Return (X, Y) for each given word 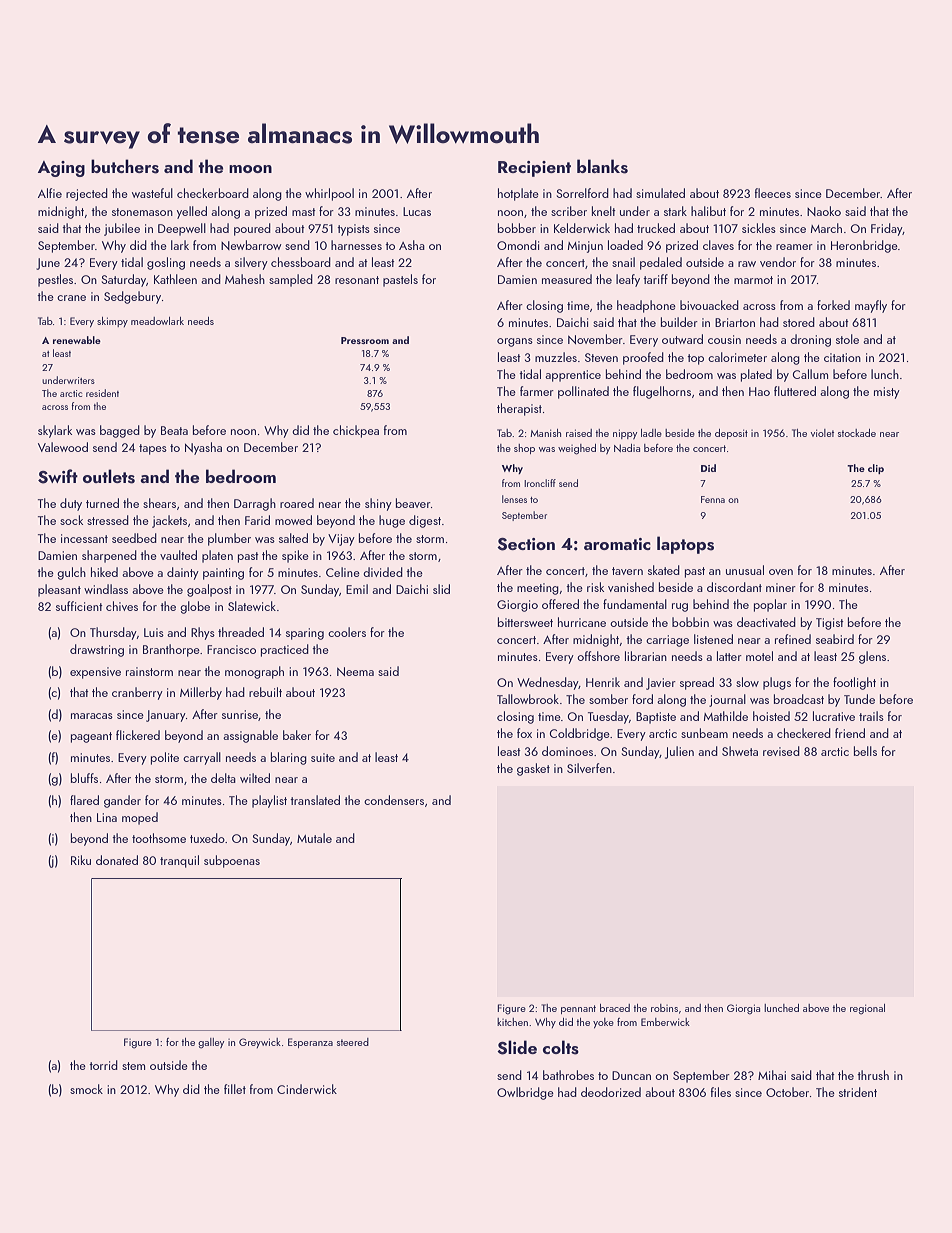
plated (756, 375)
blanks (602, 166)
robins (664, 1008)
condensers (394, 800)
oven (781, 572)
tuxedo (207, 838)
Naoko (824, 211)
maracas (92, 716)
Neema (355, 671)
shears (159, 503)
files (721, 1092)
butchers (125, 166)
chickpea (356, 431)
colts (561, 1047)
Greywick (260, 1043)
